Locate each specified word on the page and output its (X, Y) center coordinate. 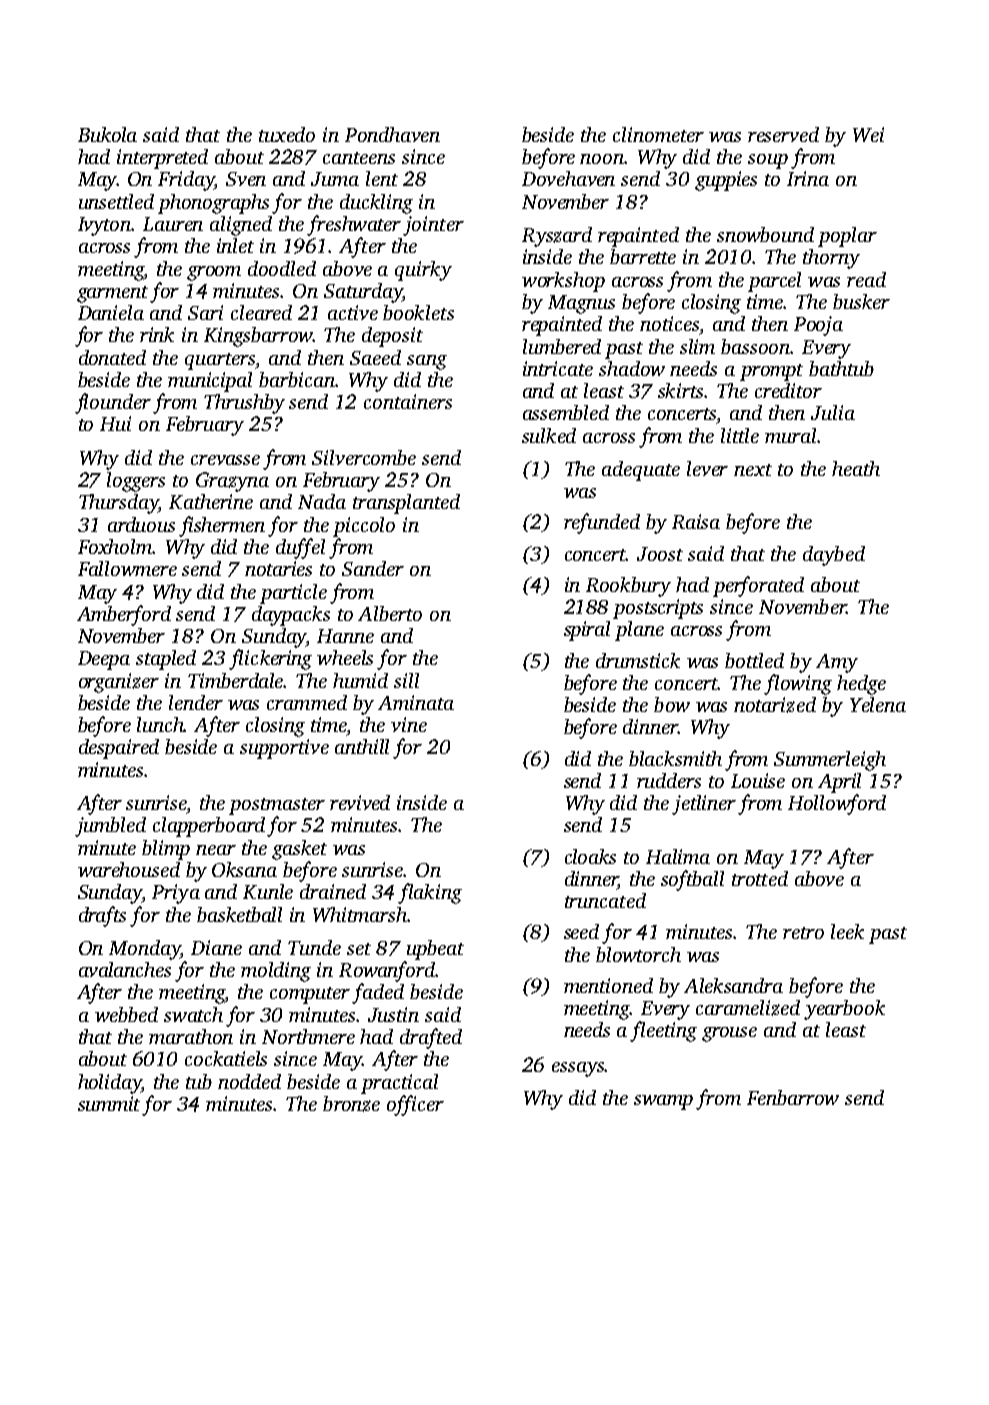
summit (109, 1103)
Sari (205, 312)
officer (415, 1105)
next (753, 470)
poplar (847, 237)
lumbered (562, 346)
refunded (602, 523)
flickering (270, 659)
